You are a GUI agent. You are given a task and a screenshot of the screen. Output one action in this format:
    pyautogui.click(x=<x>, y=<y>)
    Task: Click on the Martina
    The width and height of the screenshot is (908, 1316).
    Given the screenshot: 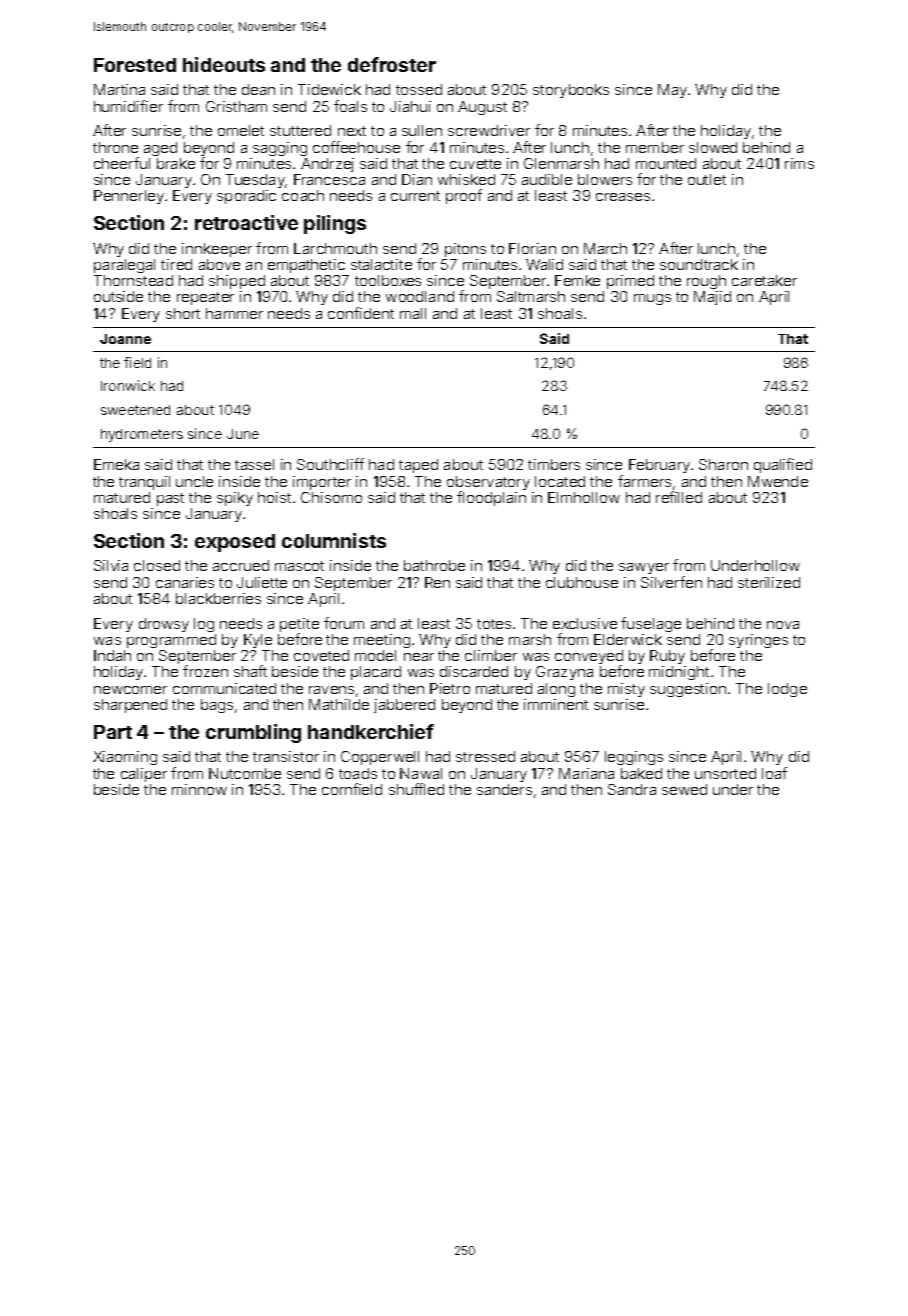 What is the action you would take?
    pyautogui.click(x=119, y=89)
